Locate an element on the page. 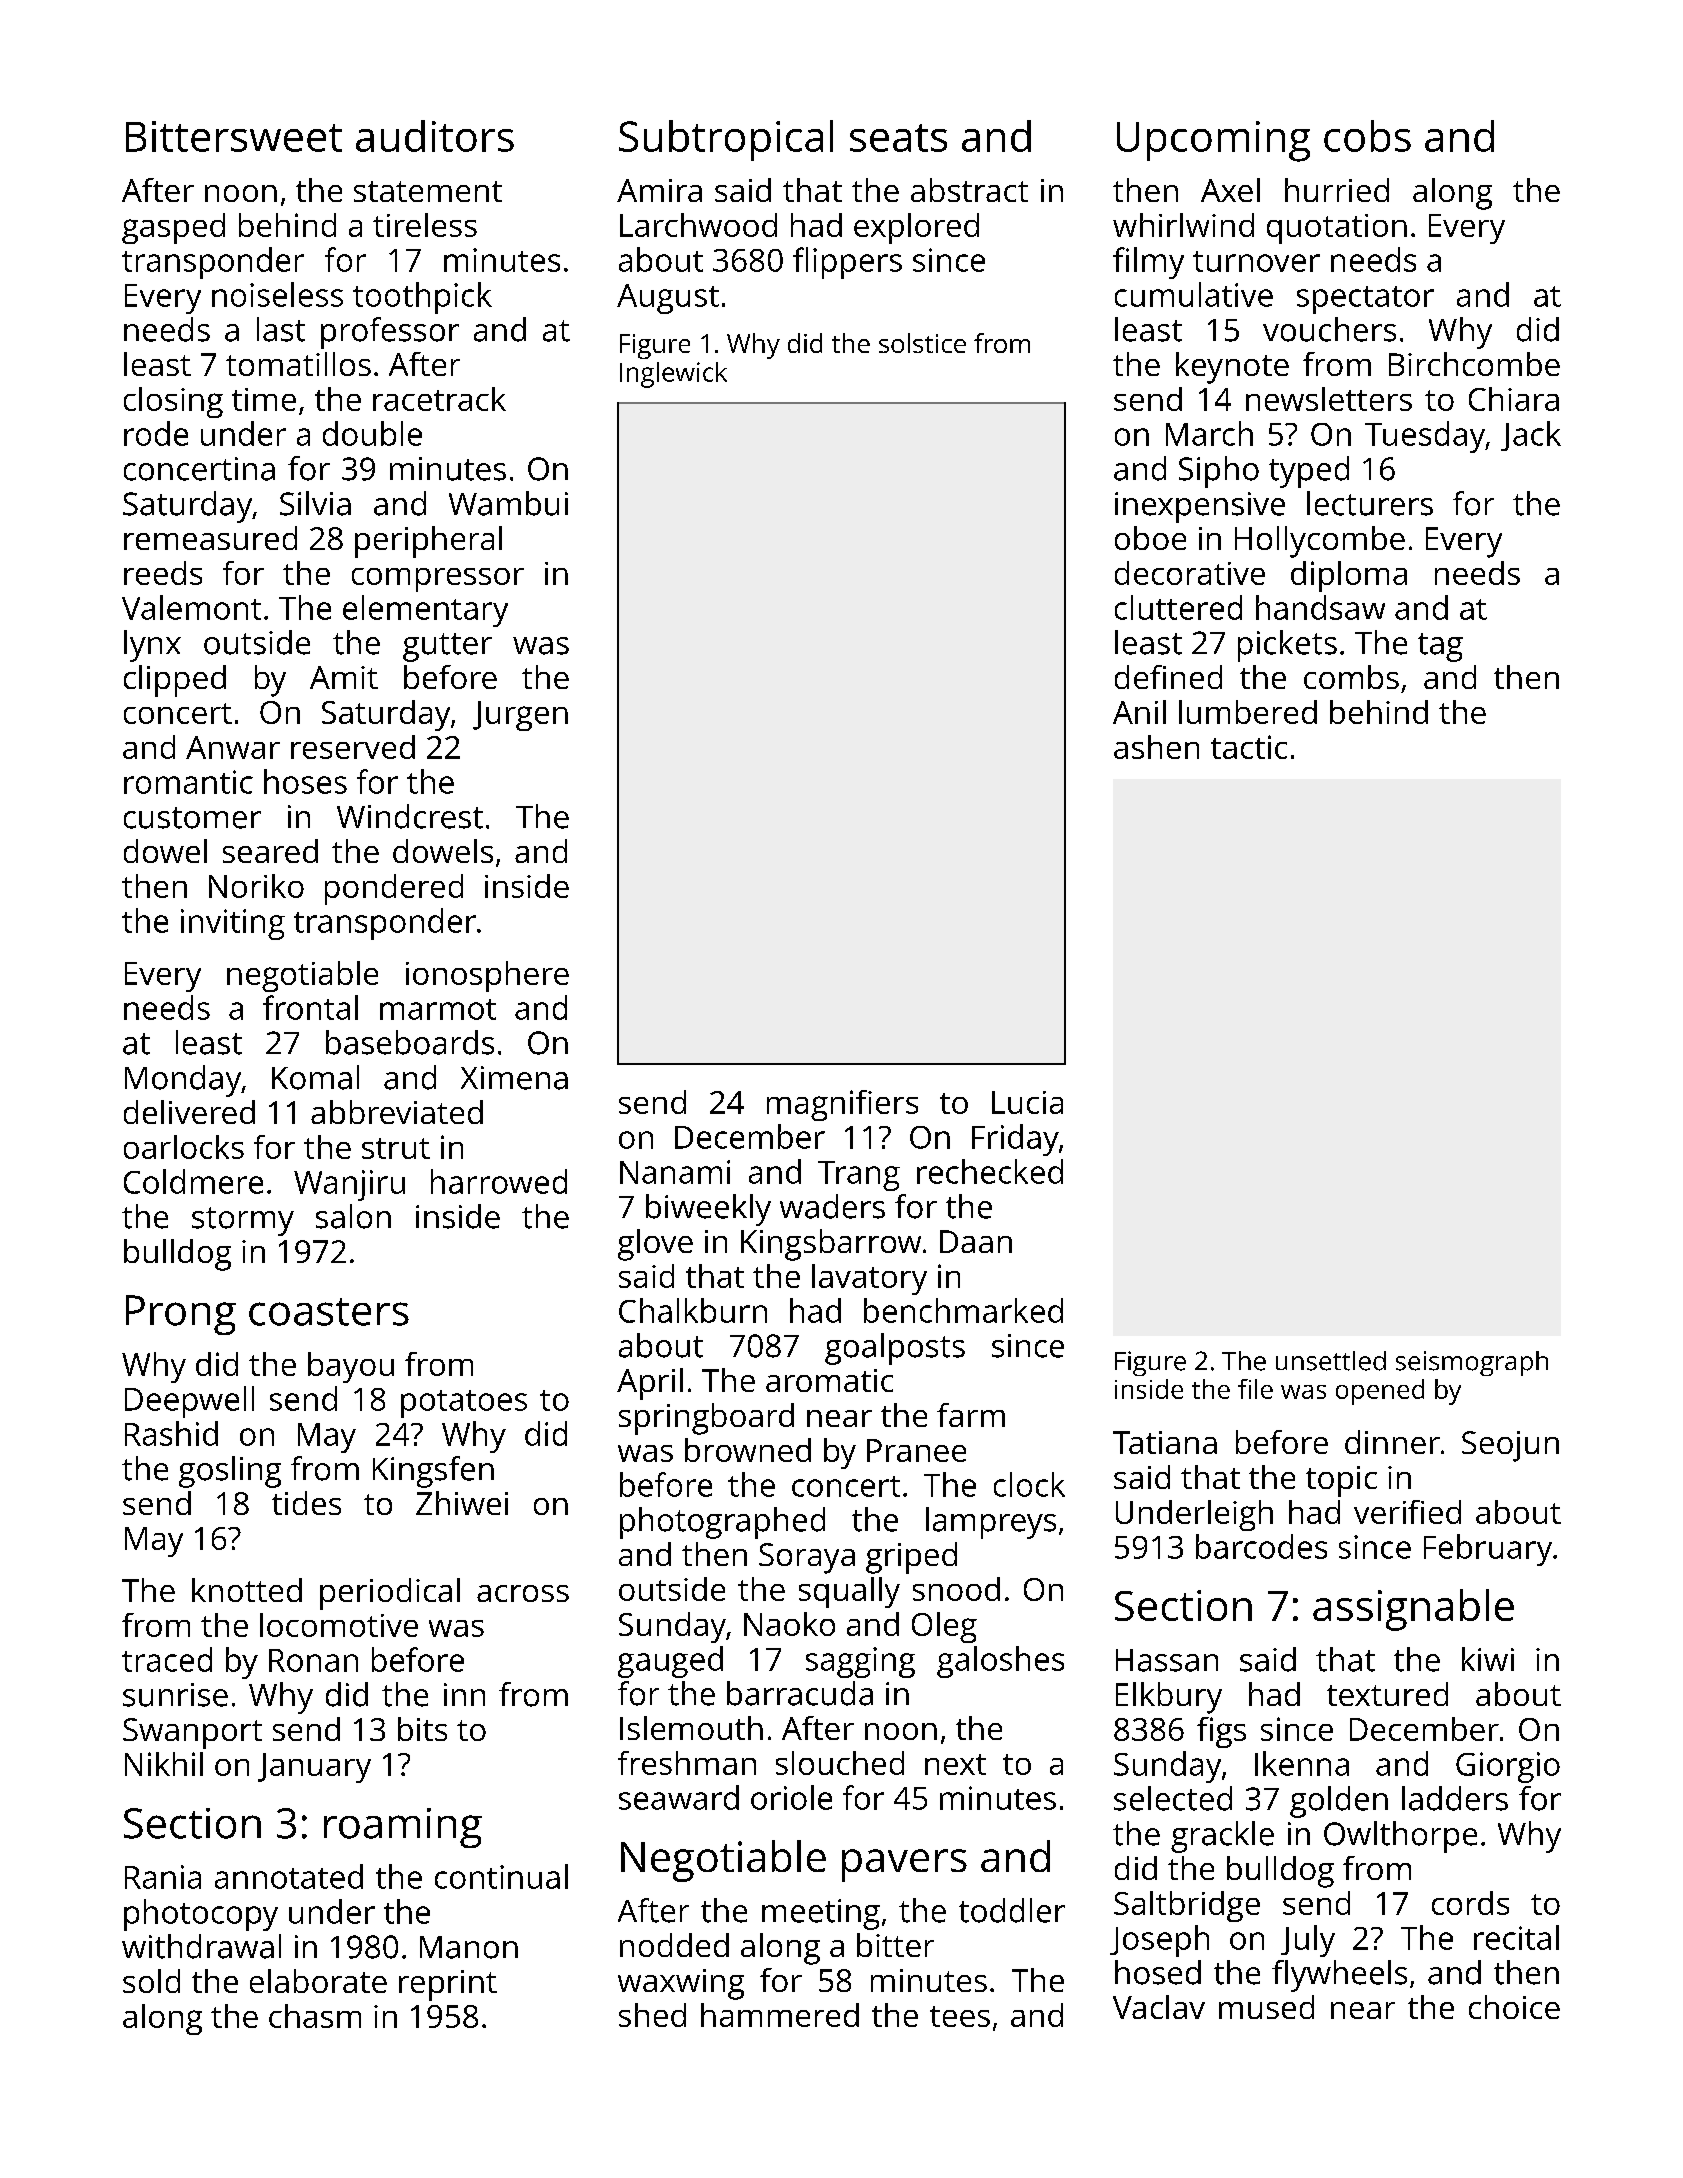 The height and width of the document is (2178, 1683). tireless is located at coordinates (425, 225).
